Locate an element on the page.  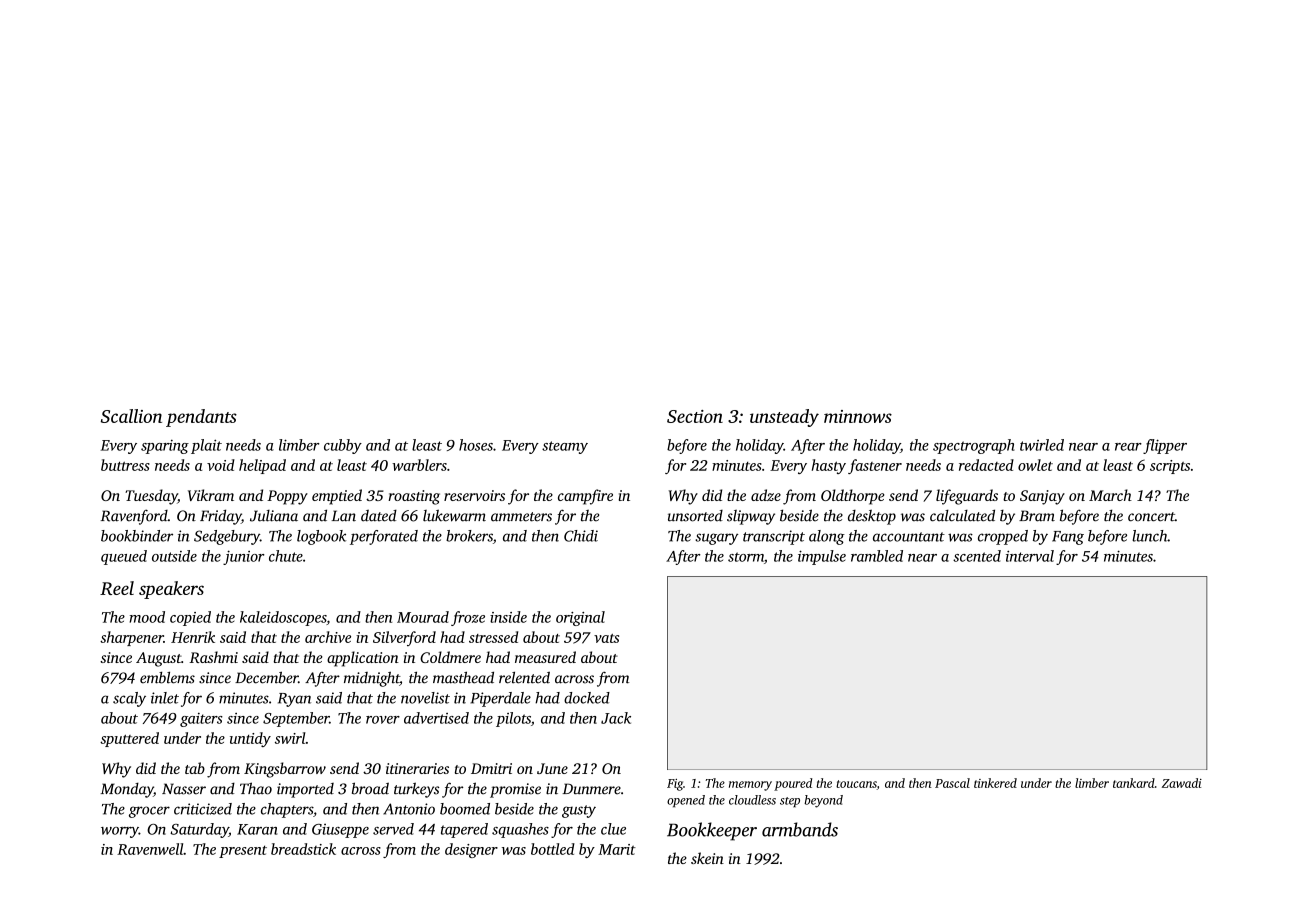
Jack is located at coordinates (616, 718).
